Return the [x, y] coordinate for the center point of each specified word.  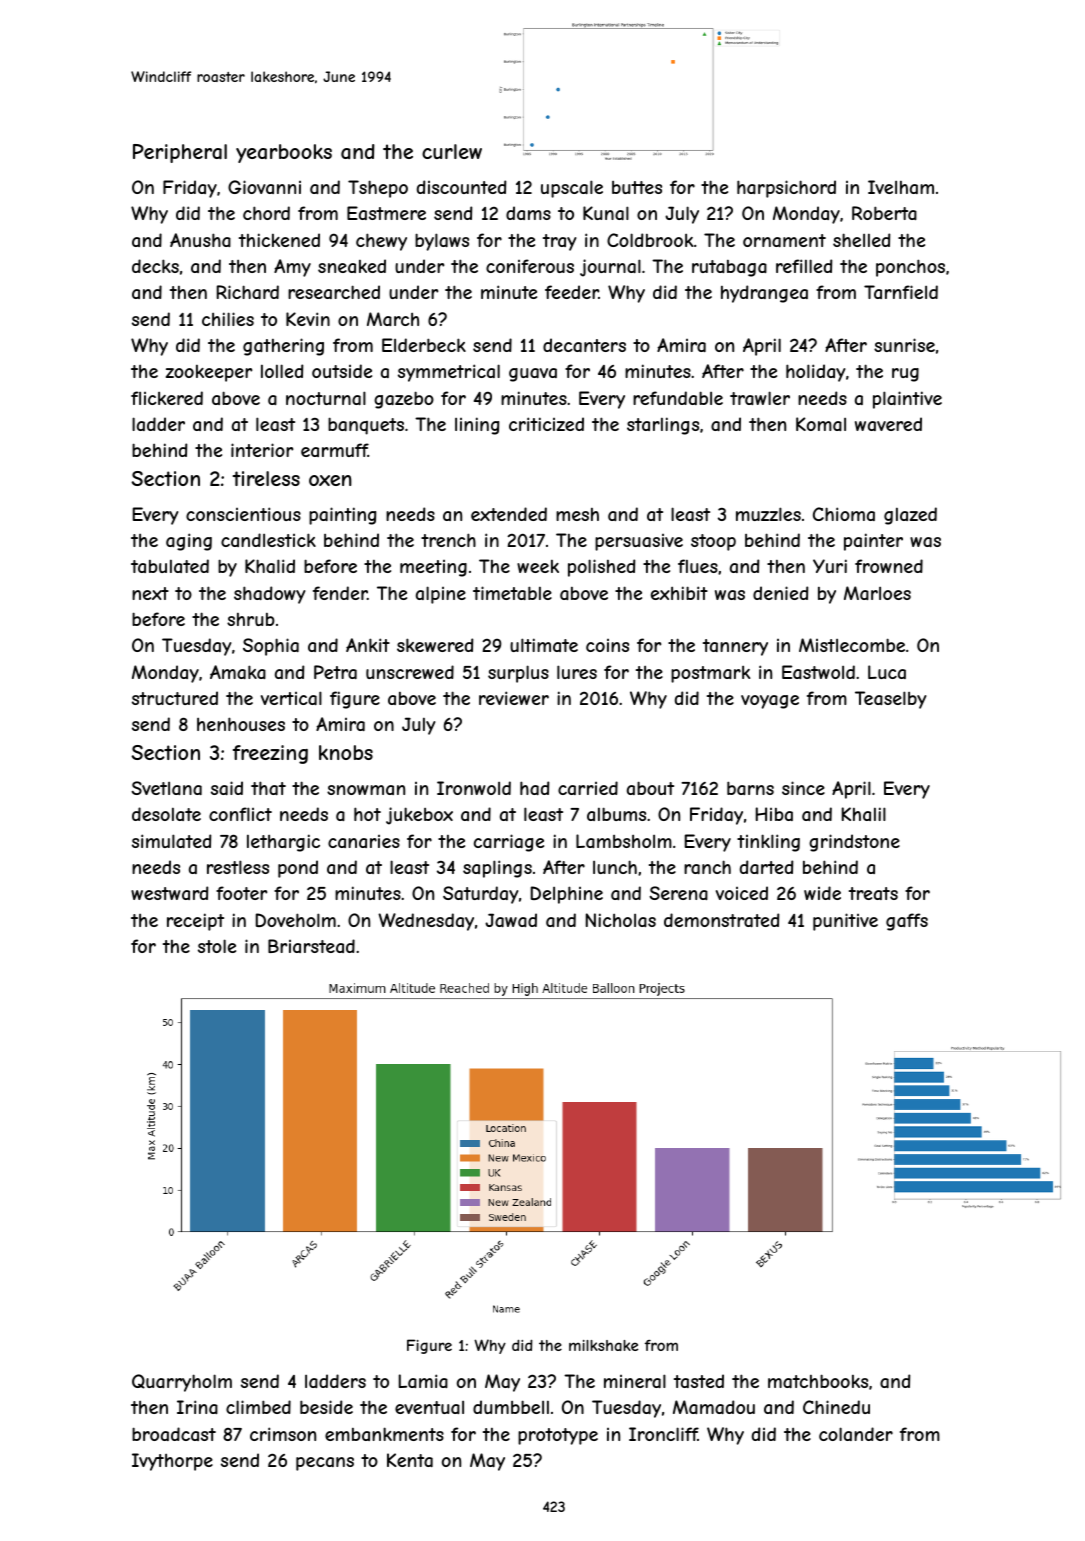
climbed [258, 1407]
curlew [452, 151]
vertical [291, 698]
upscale [572, 189]
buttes [637, 187]
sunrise [904, 345]
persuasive [639, 542]
